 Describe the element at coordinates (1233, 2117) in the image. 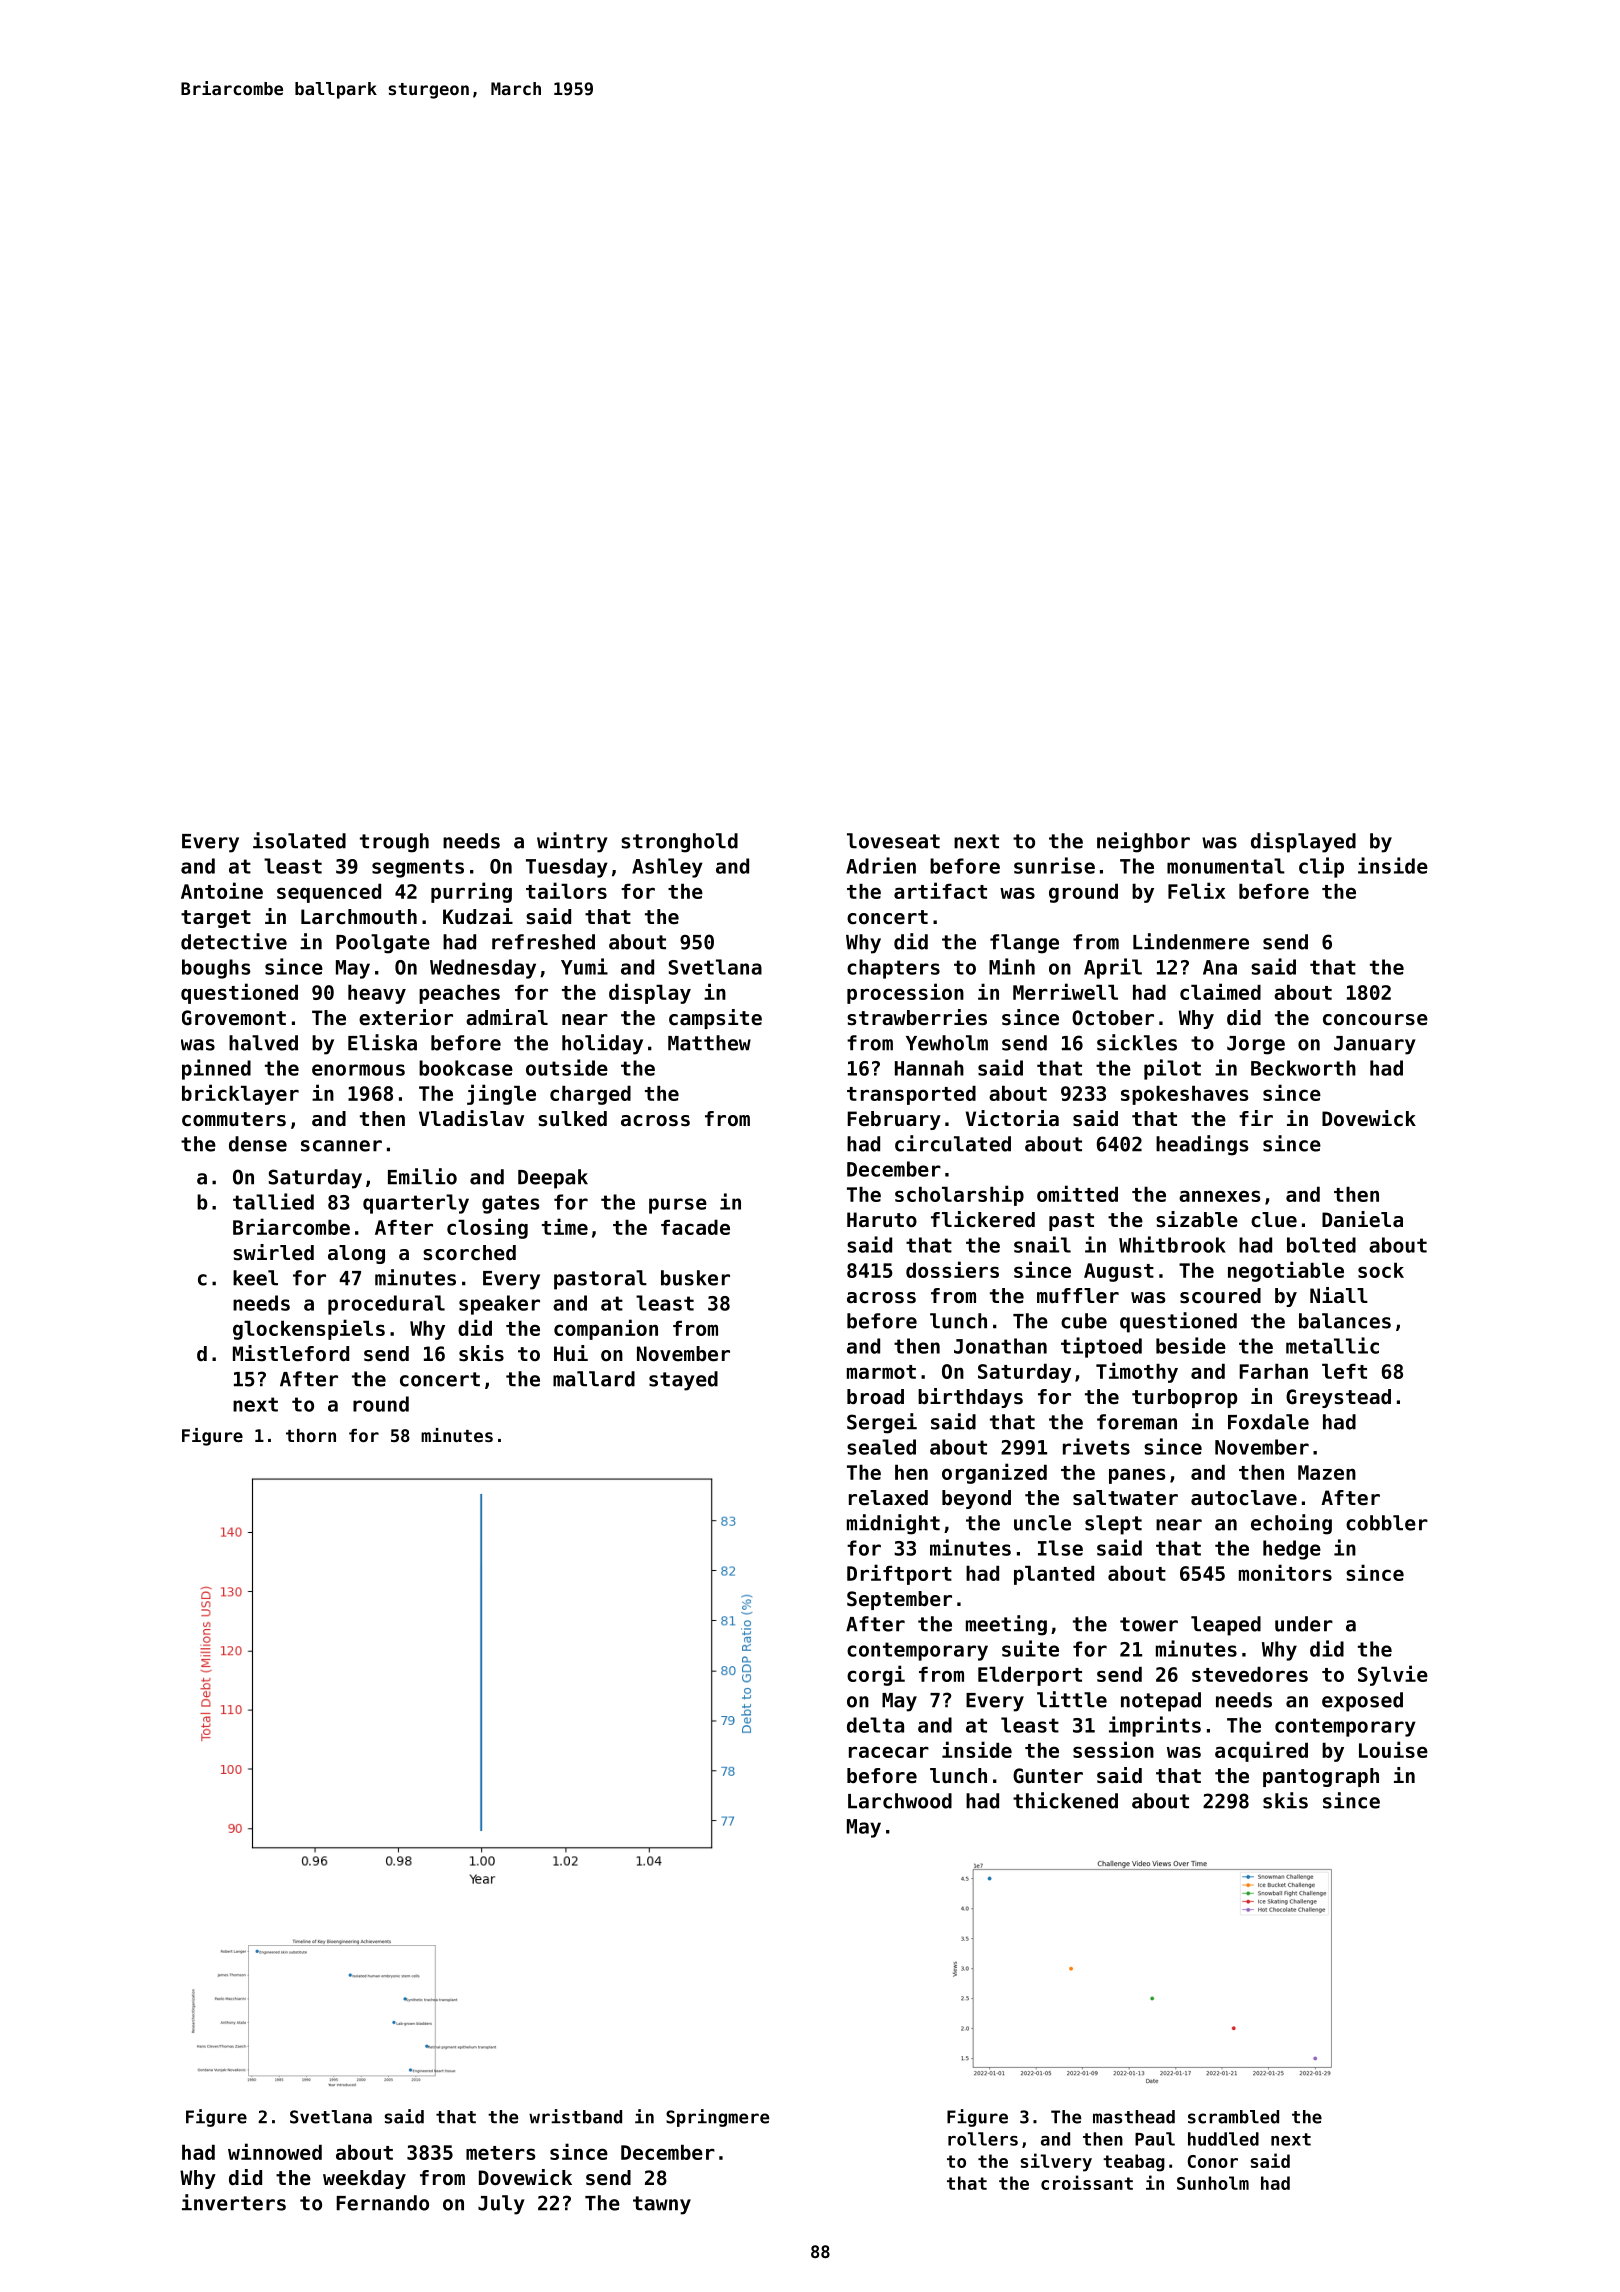

I see `scrambled` at that location.
